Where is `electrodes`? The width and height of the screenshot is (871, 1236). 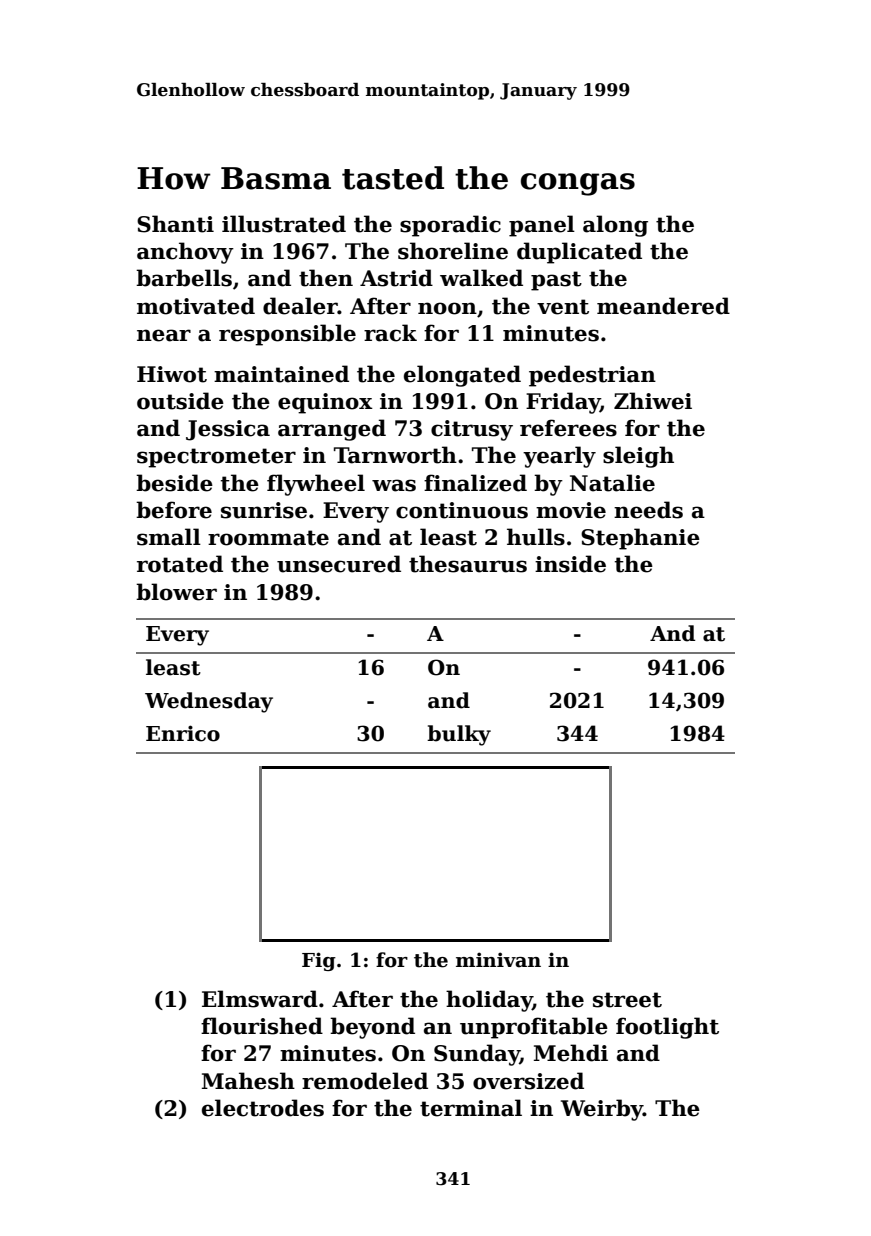 electrodes is located at coordinates (263, 1108).
